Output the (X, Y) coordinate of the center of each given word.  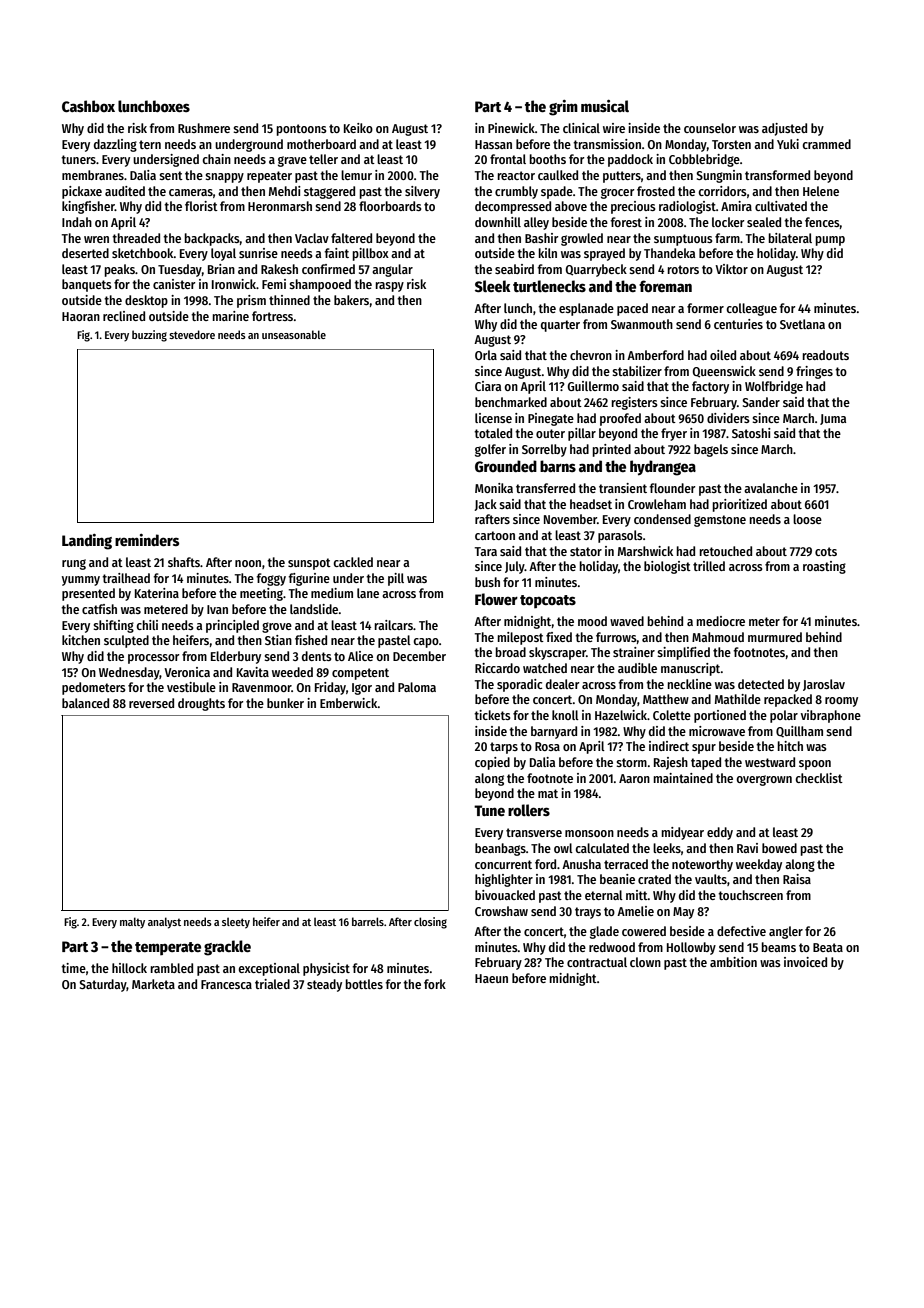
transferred (545, 488)
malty (132, 923)
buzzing (149, 336)
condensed (662, 519)
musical (605, 106)
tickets (492, 715)
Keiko (358, 128)
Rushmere (204, 128)
